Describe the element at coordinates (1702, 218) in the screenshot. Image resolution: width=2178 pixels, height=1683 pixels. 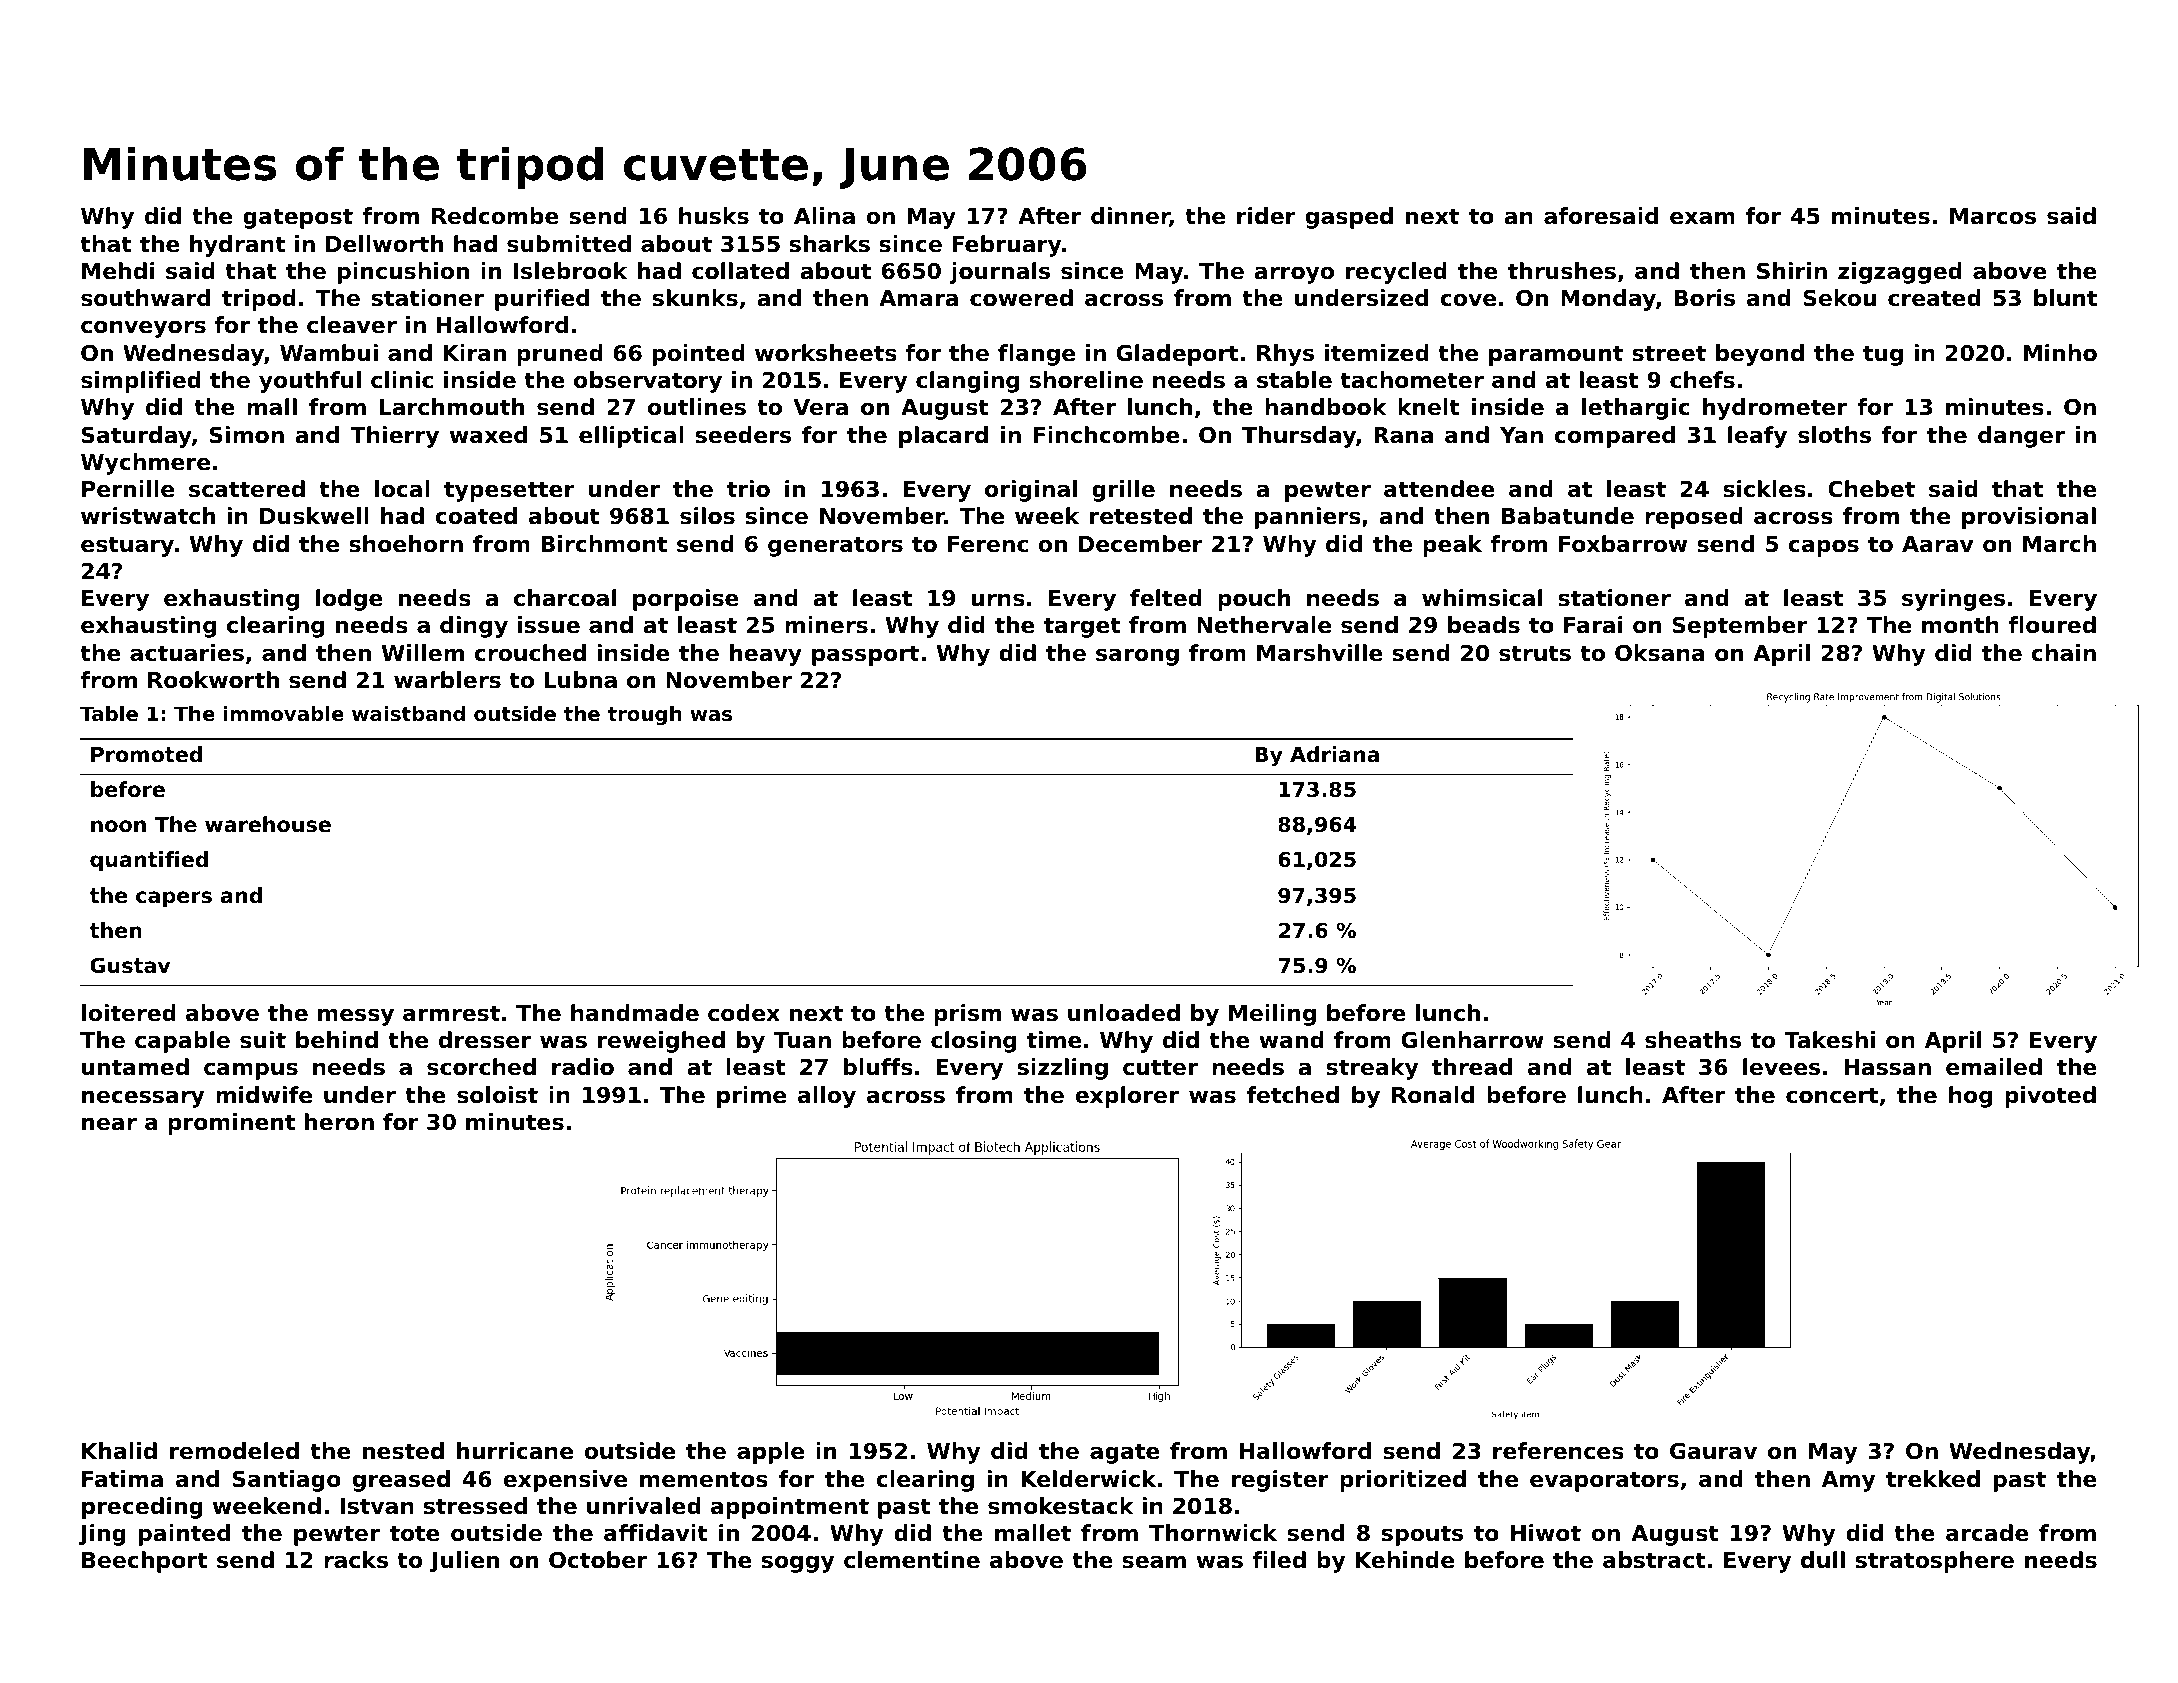
I see `exam` at that location.
